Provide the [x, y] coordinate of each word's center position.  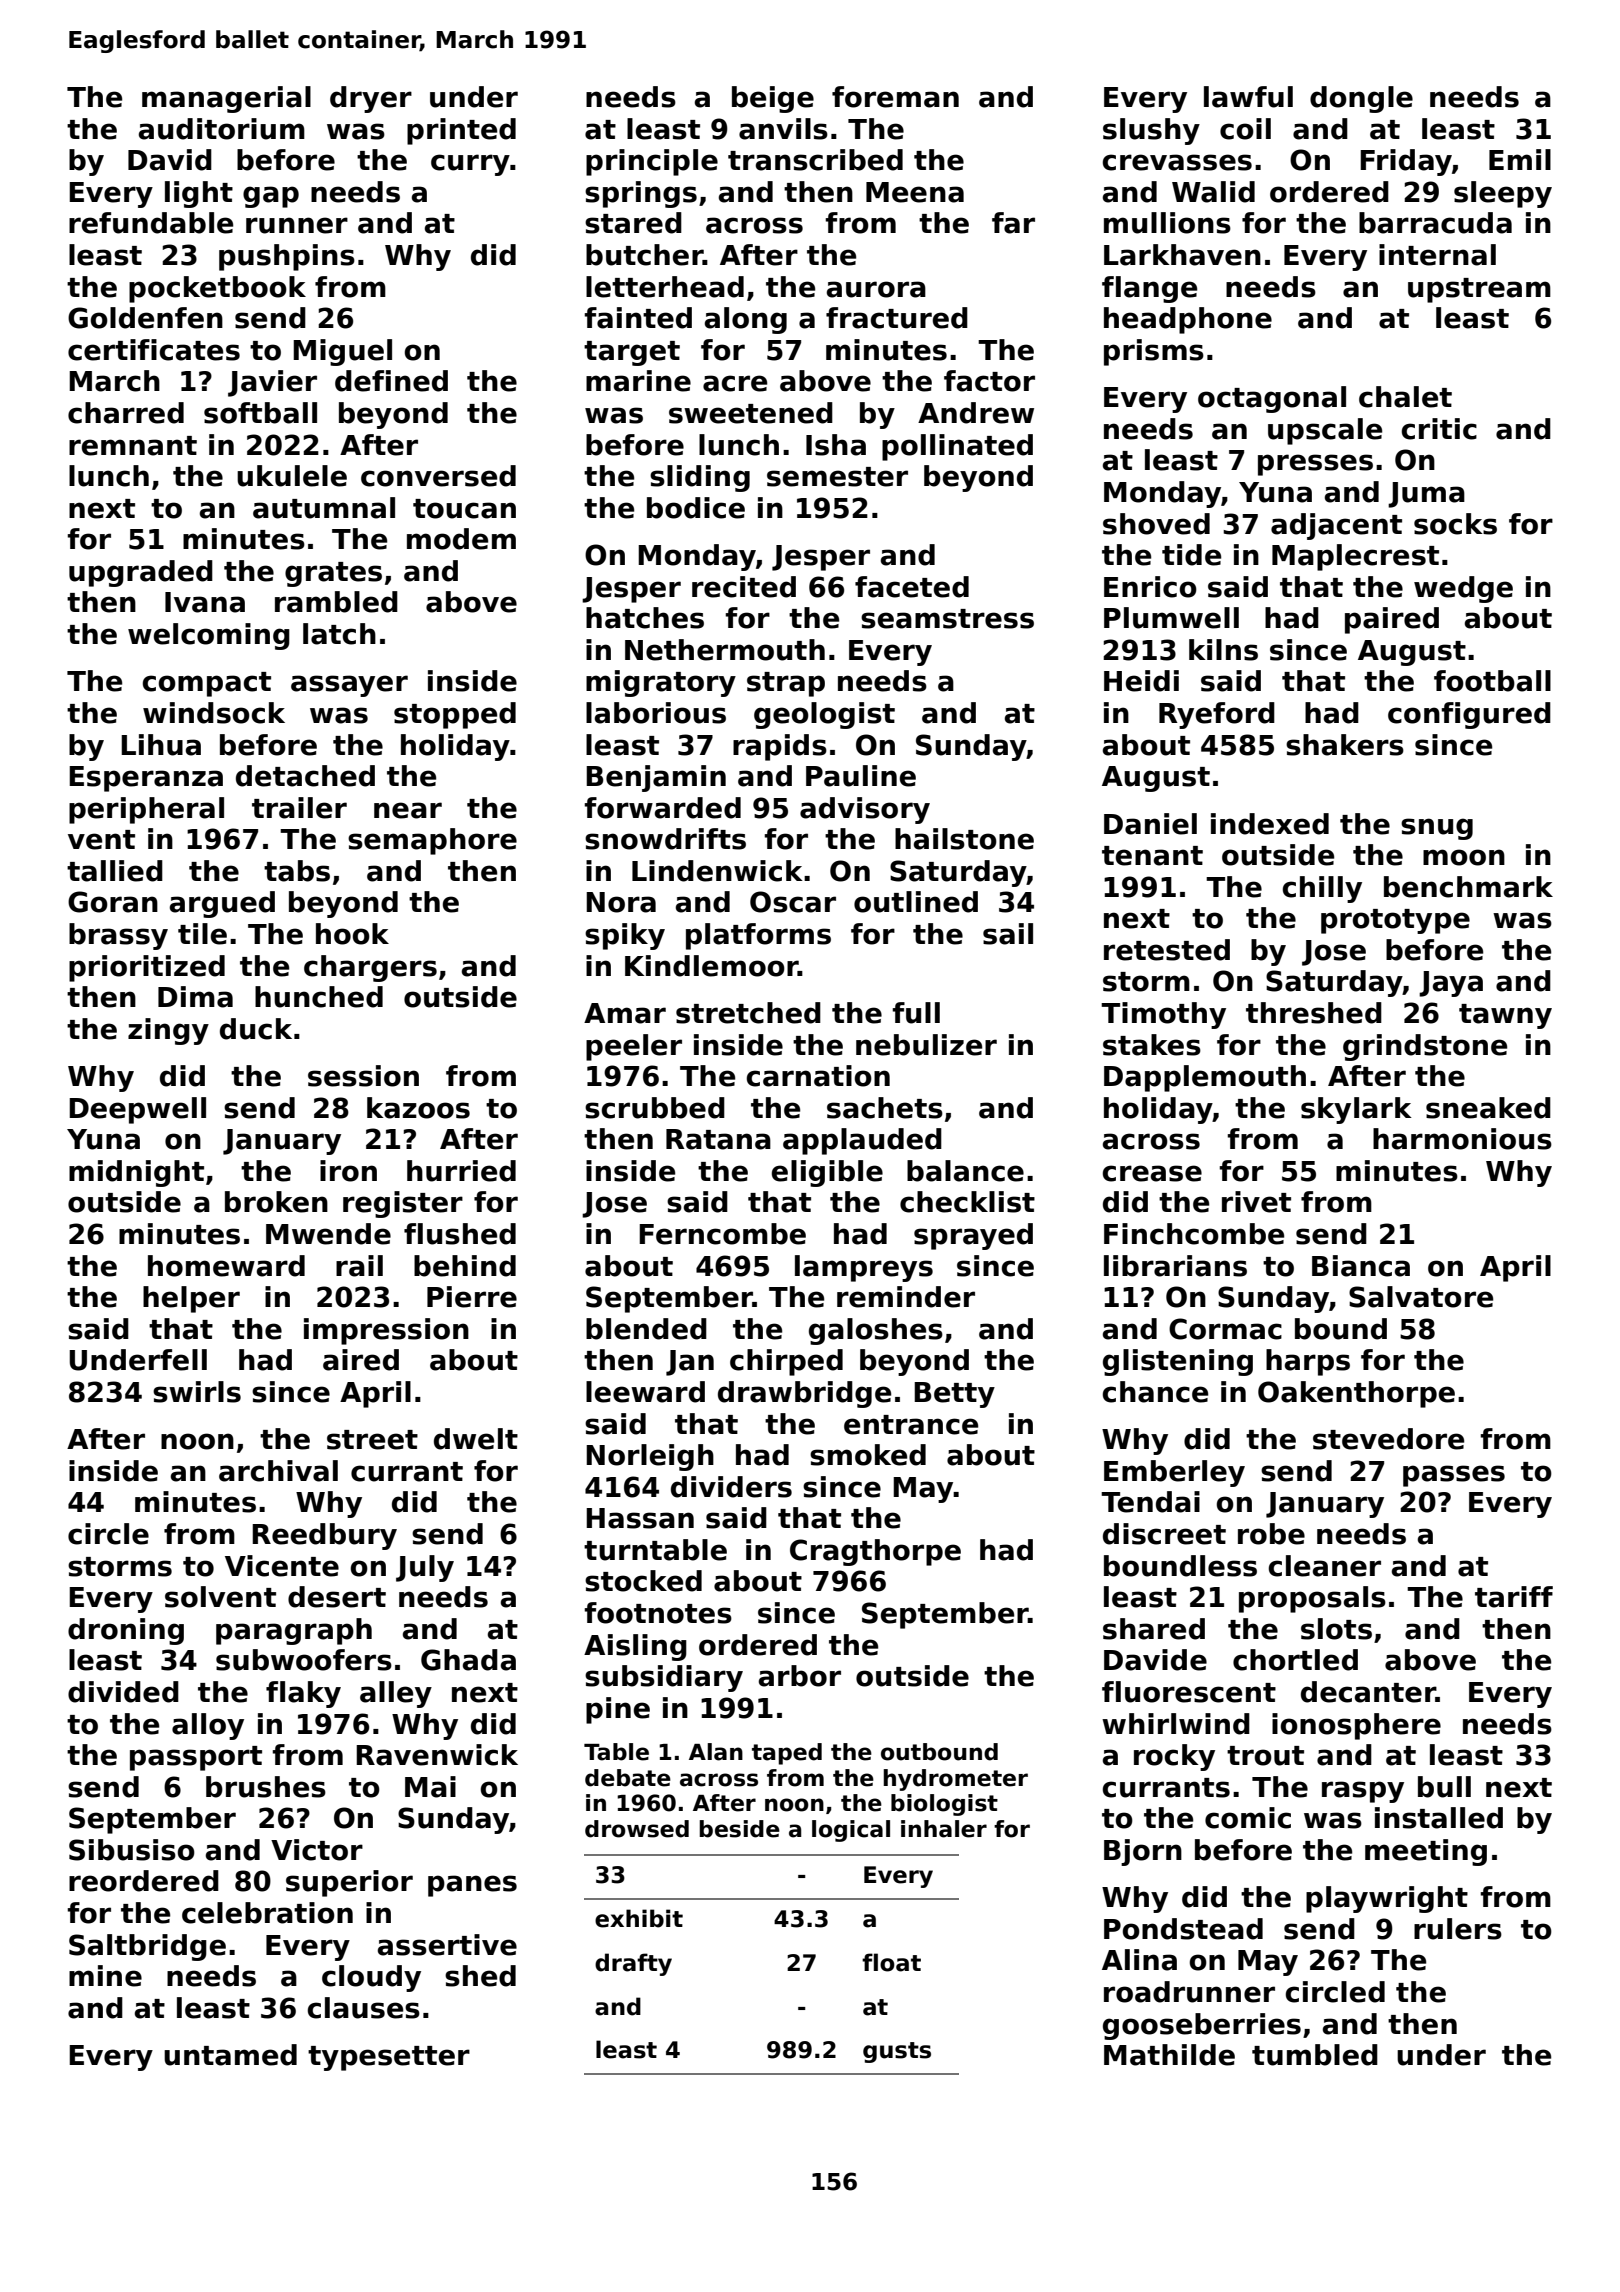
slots [1336, 1629]
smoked [868, 1455]
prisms [1154, 352]
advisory [865, 810]
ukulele [292, 476]
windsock [214, 713]
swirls [197, 1392]
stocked [643, 1581]
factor [989, 381]
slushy [1151, 131]
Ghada [468, 1660]
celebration [267, 1913]
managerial [226, 99]
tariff [1514, 1597]
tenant [1152, 856]
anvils [783, 129]
